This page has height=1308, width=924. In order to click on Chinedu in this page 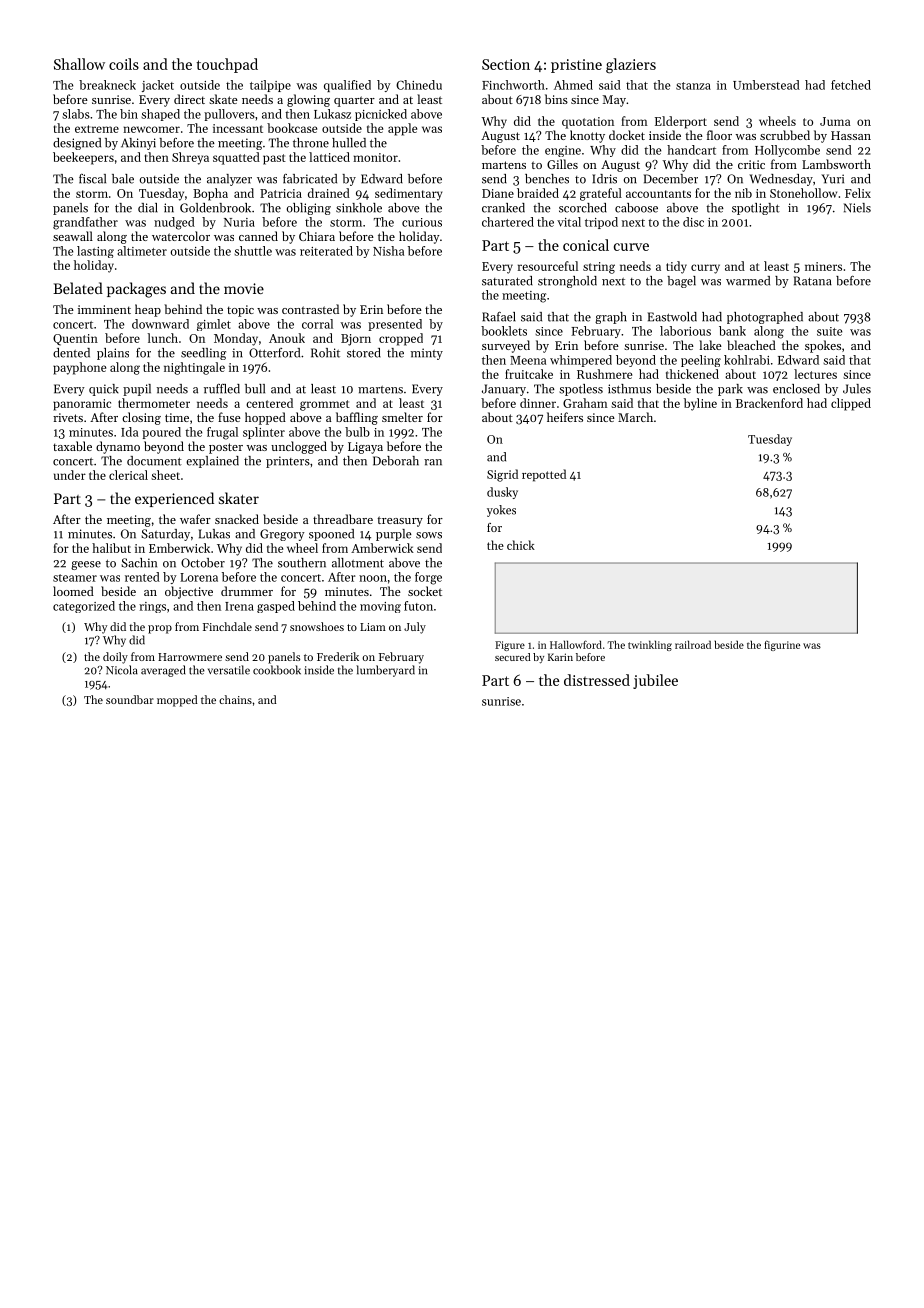, I will do `click(419, 85)`.
